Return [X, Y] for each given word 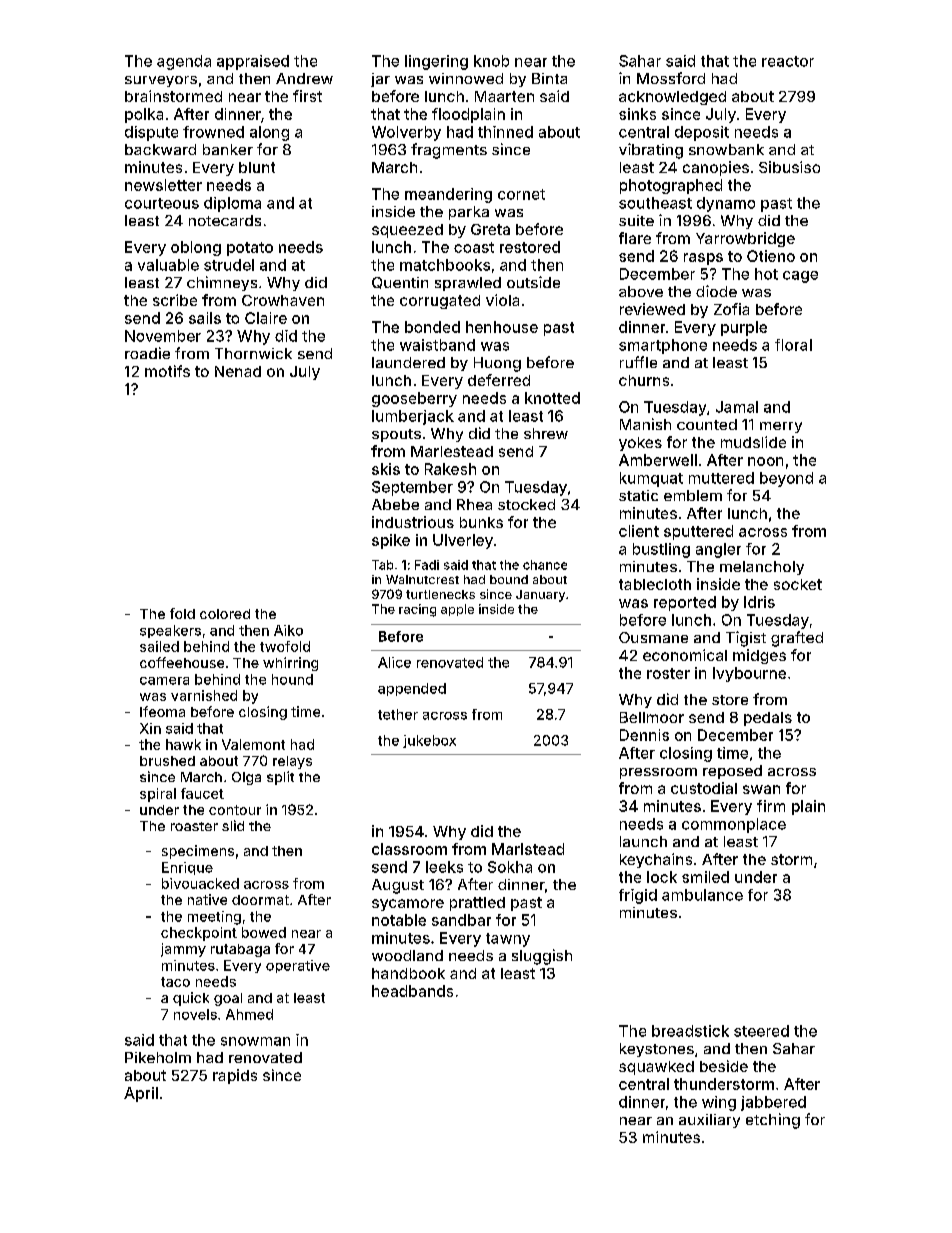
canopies [716, 168]
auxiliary [709, 1121]
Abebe [395, 504]
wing [719, 1103]
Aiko [288, 630]
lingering [436, 62]
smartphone [663, 346]
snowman [255, 1041]
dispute [151, 133]
